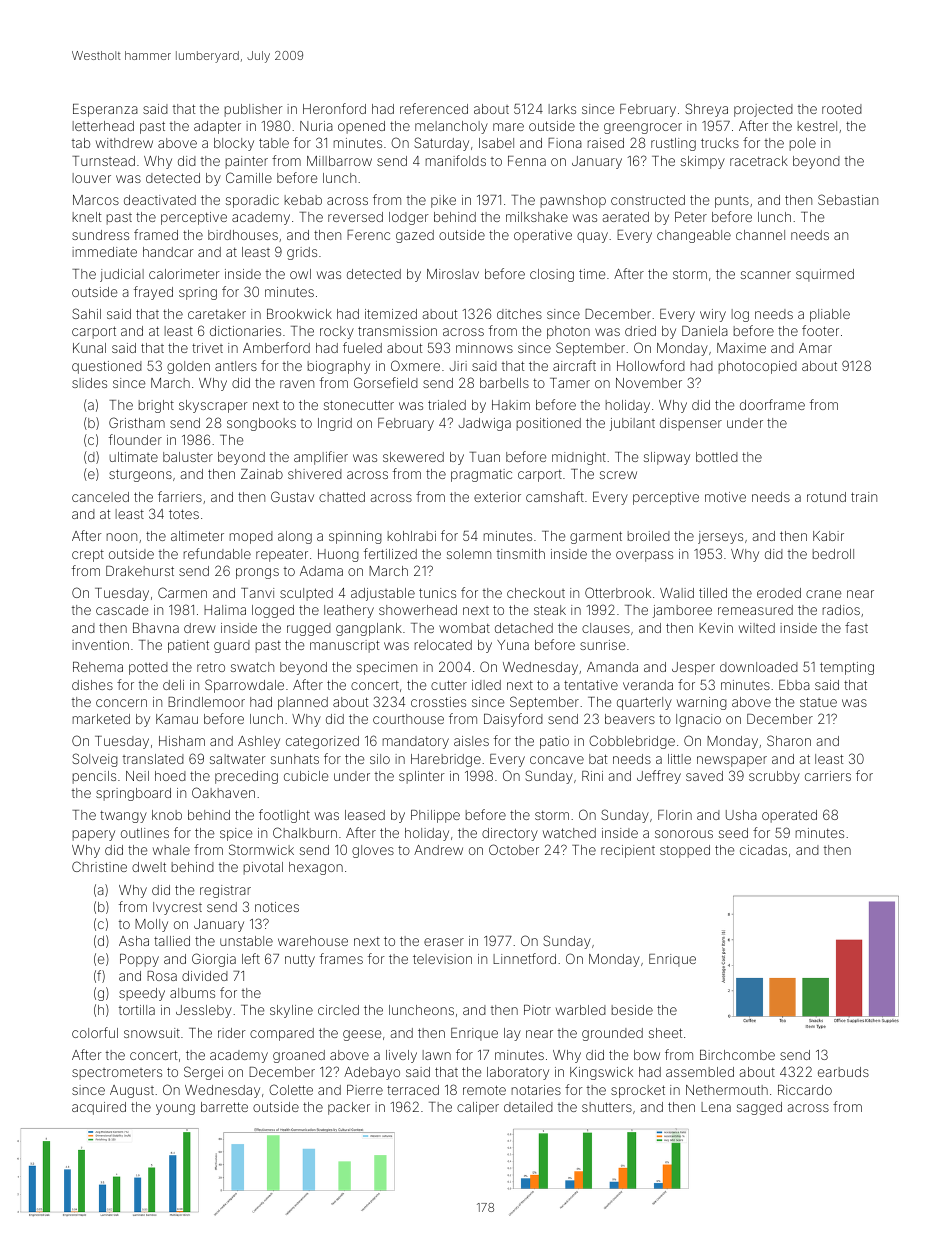 The width and height of the screenshot is (952, 1233). Describe the element at coordinates (224, 1107) in the screenshot. I see `barrette` at that location.
